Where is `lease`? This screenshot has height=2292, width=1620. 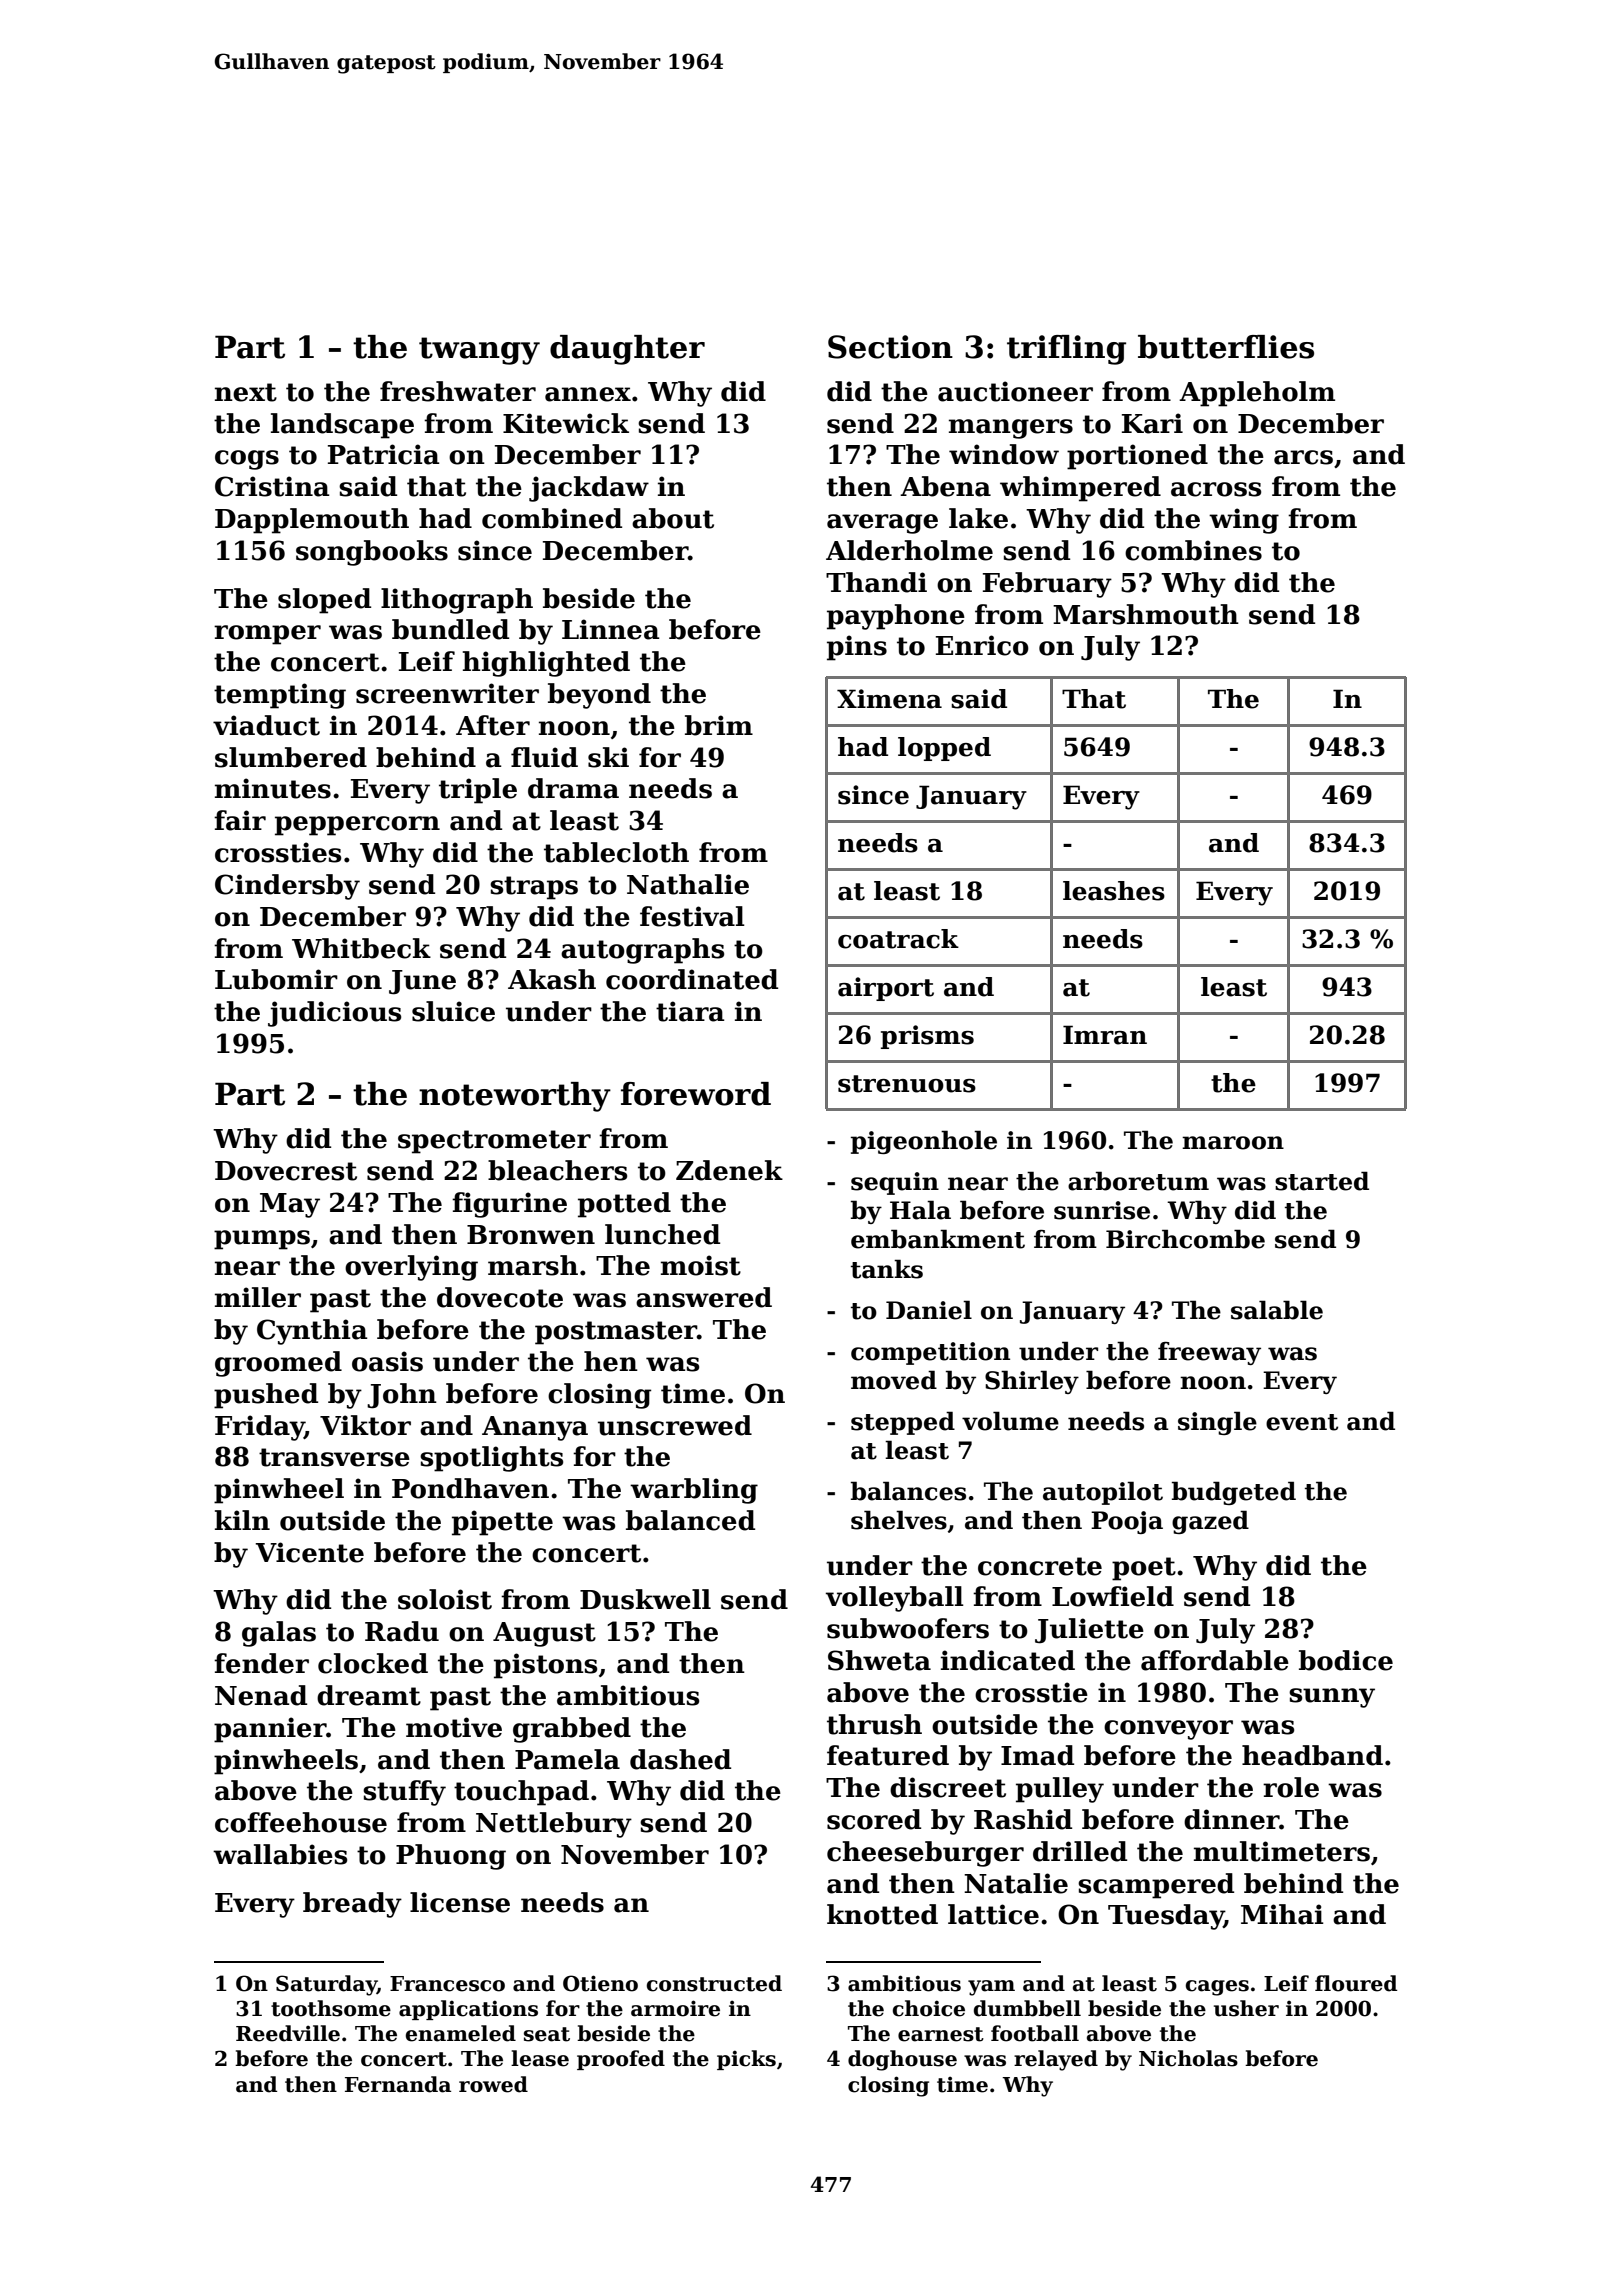 lease is located at coordinates (540, 2058).
